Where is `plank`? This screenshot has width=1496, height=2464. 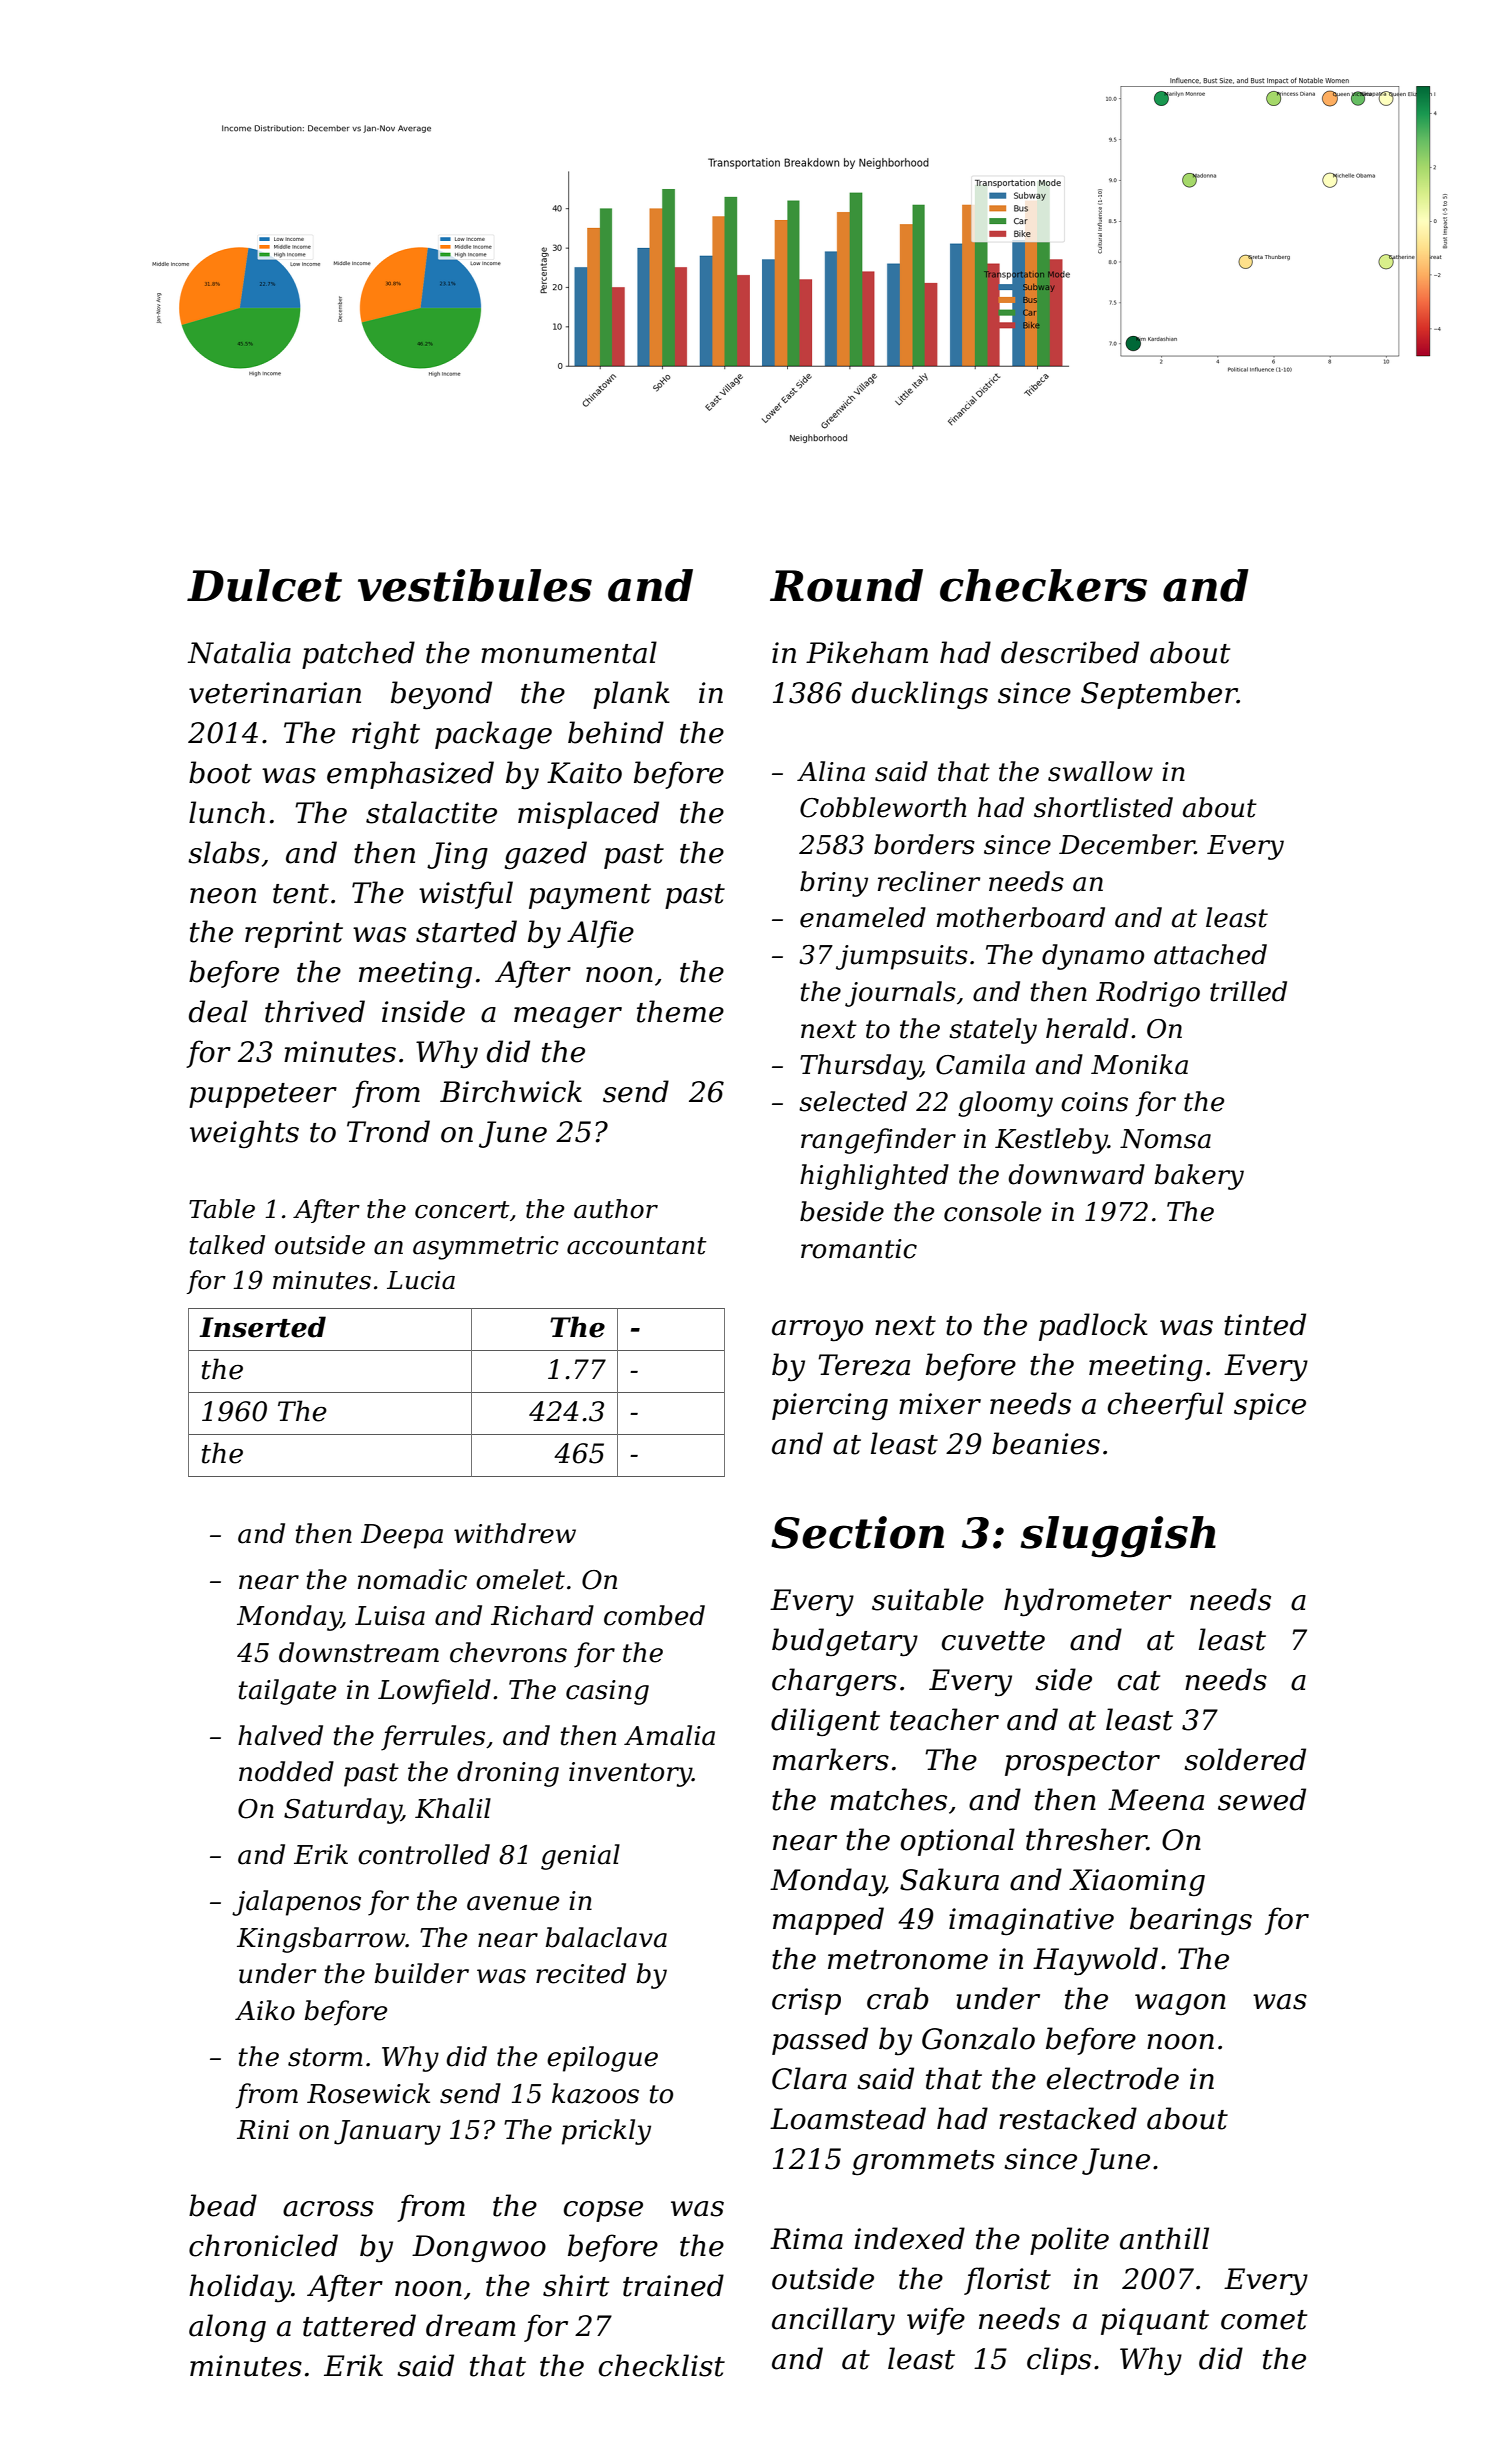
plank is located at coordinates (631, 695).
